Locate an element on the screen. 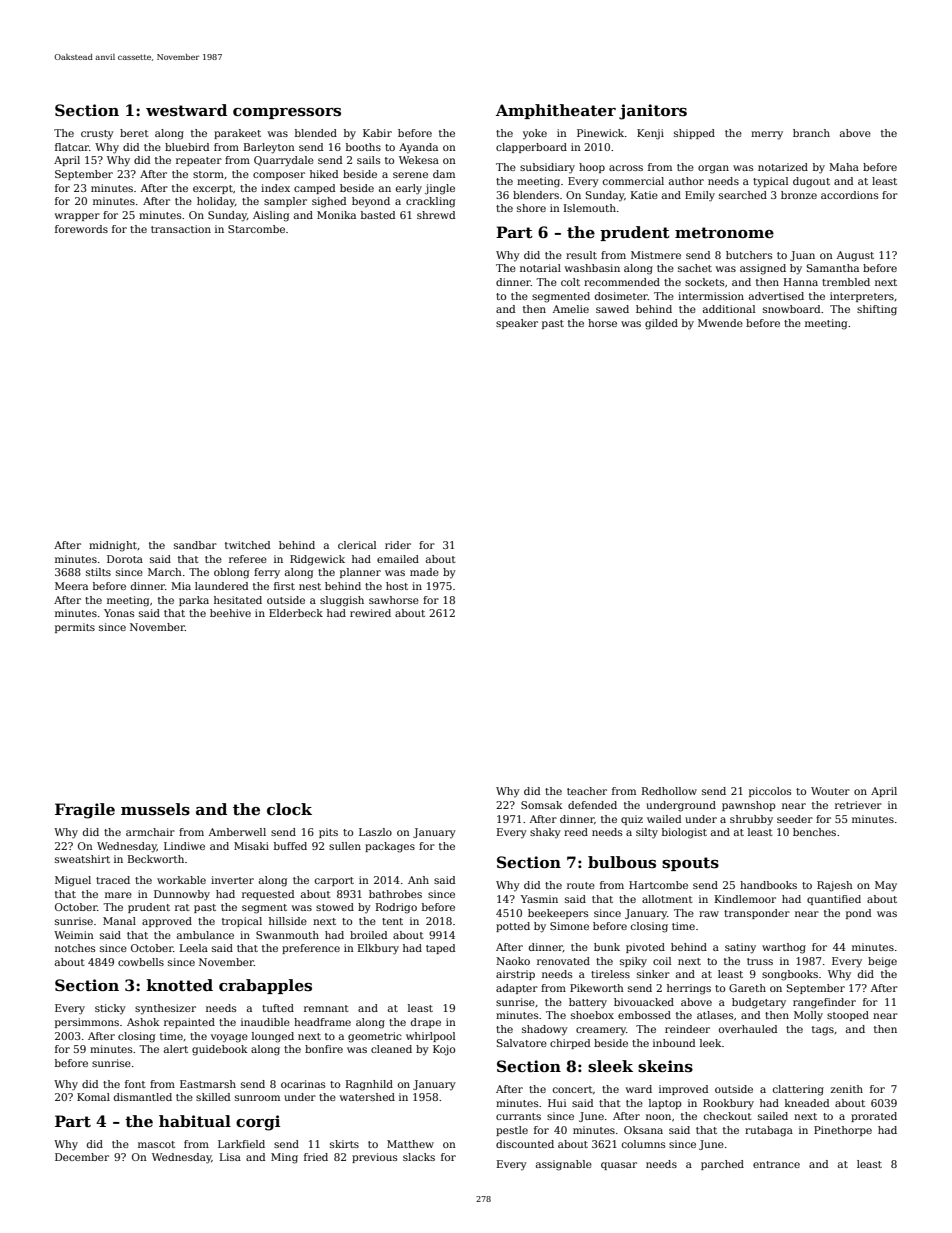  bunk is located at coordinates (607, 947).
